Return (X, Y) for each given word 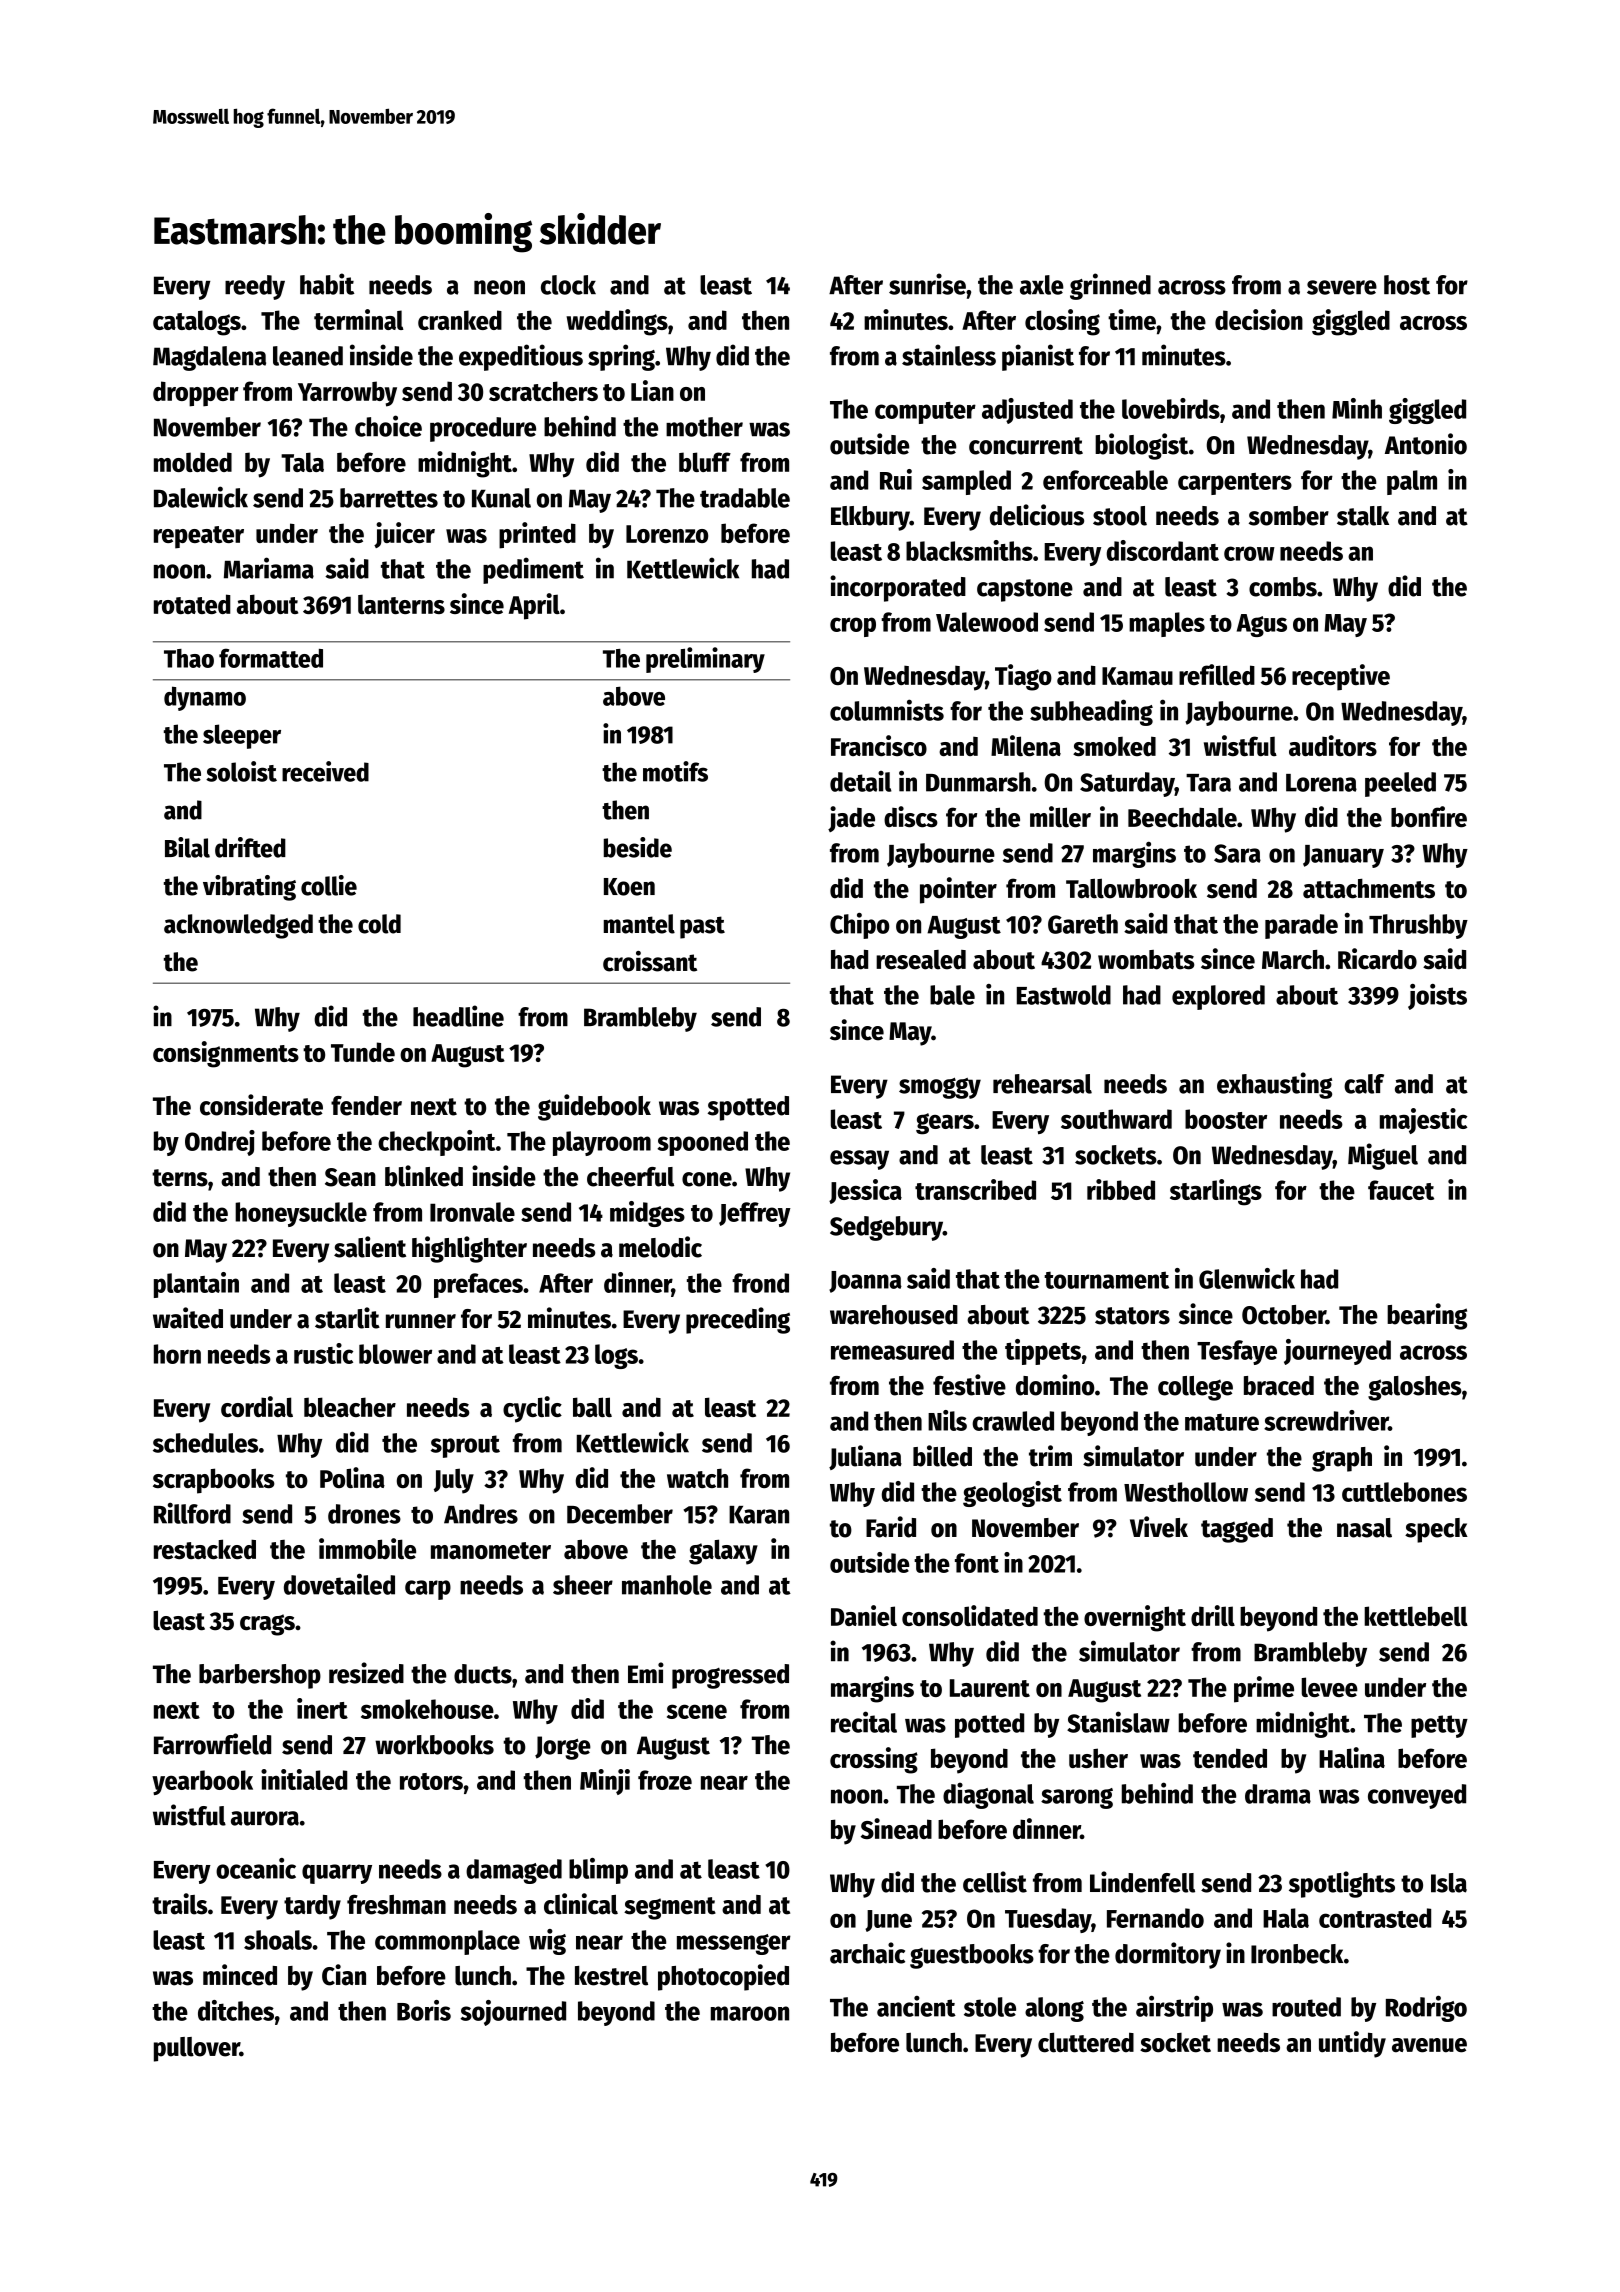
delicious (1037, 515)
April (534, 606)
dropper (196, 394)
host (1407, 285)
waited (188, 1318)
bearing (1427, 1316)
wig (547, 1942)
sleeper (242, 736)
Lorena (1321, 783)
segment (670, 1908)
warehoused (894, 1315)
